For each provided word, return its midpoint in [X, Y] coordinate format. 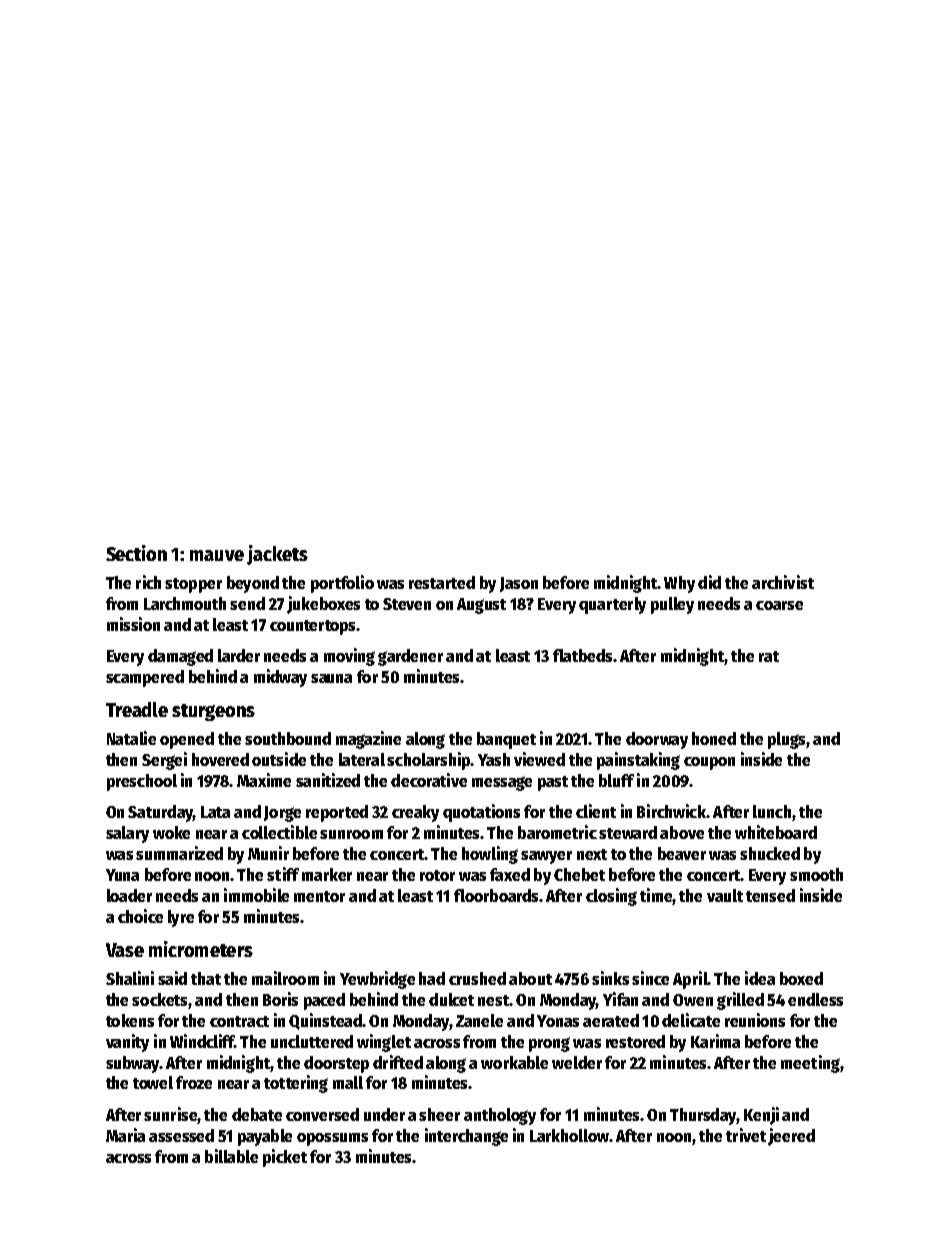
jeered [791, 1137]
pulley [672, 605]
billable [231, 1156]
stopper [193, 585]
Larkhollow [569, 1135]
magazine [368, 740]
